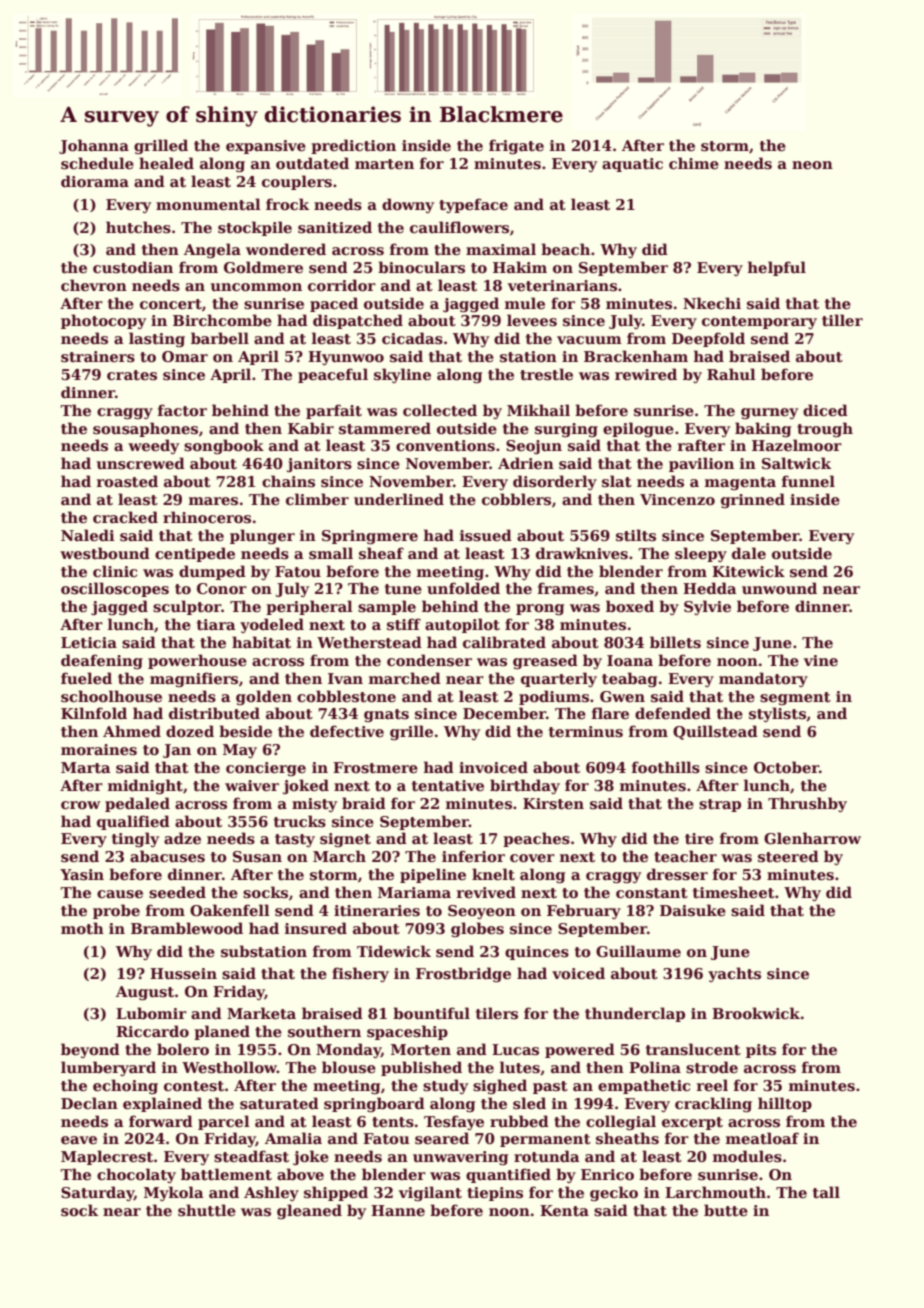 The height and width of the screenshot is (1308, 924). Describe the element at coordinates (797, 445) in the screenshot. I see `Hazelmoor` at that location.
